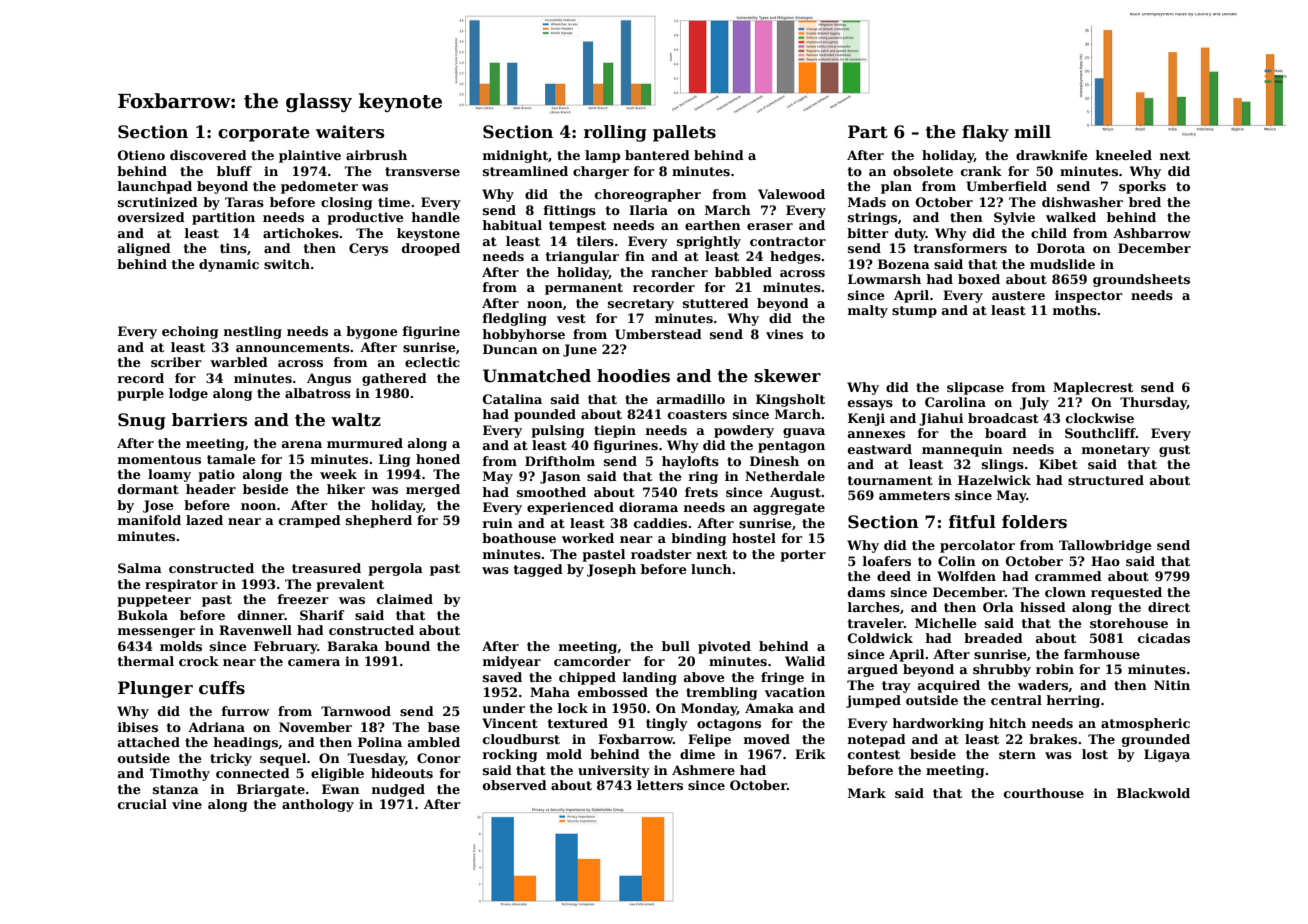 This screenshot has height=924, width=1308. Describe the element at coordinates (301, 233) in the screenshot. I see `artichokes` at that location.
